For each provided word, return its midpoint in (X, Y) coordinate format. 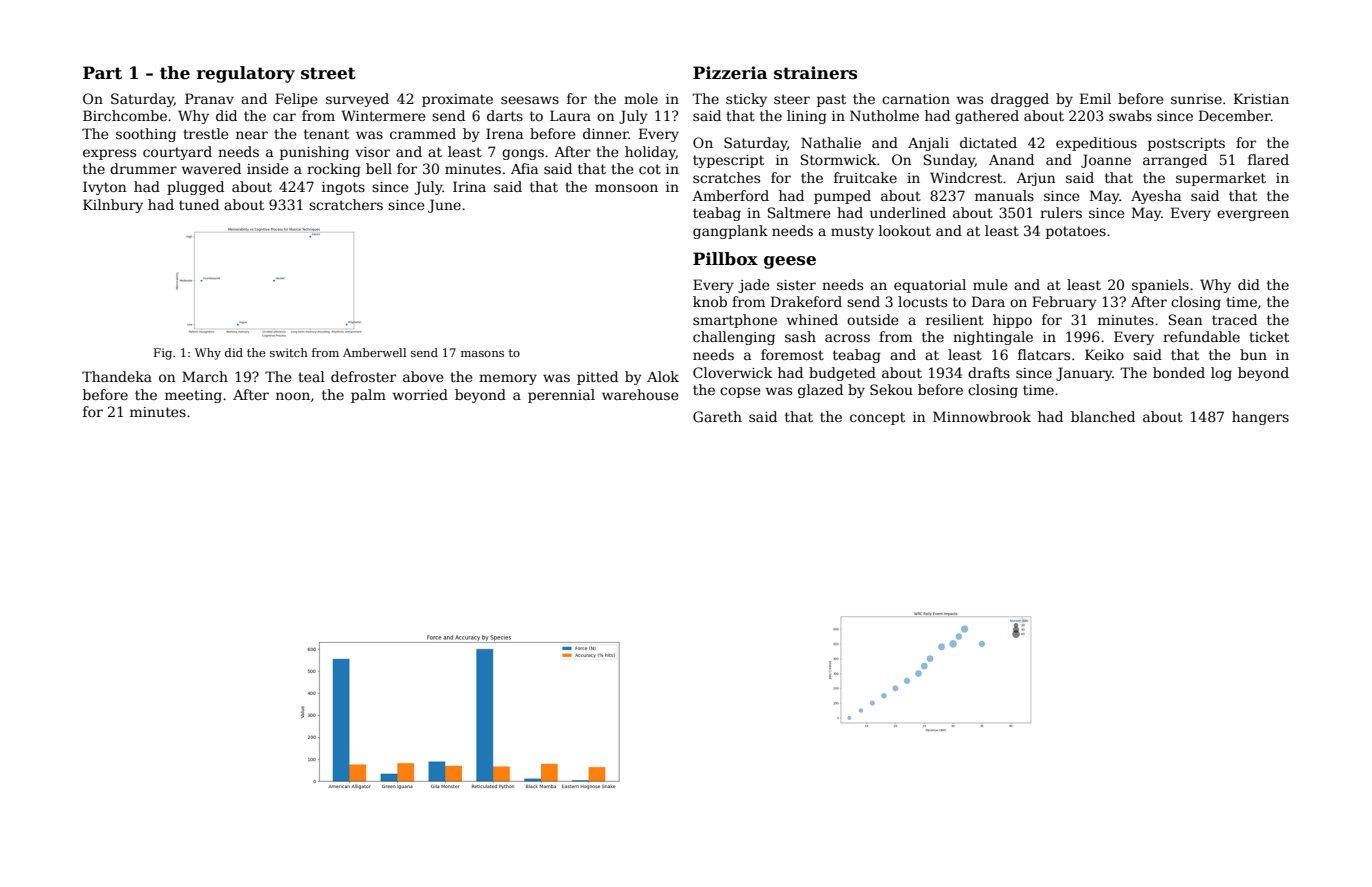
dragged (1020, 100)
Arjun (1035, 179)
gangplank (730, 232)
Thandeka (117, 376)
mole (641, 98)
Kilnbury (113, 206)
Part (102, 73)
